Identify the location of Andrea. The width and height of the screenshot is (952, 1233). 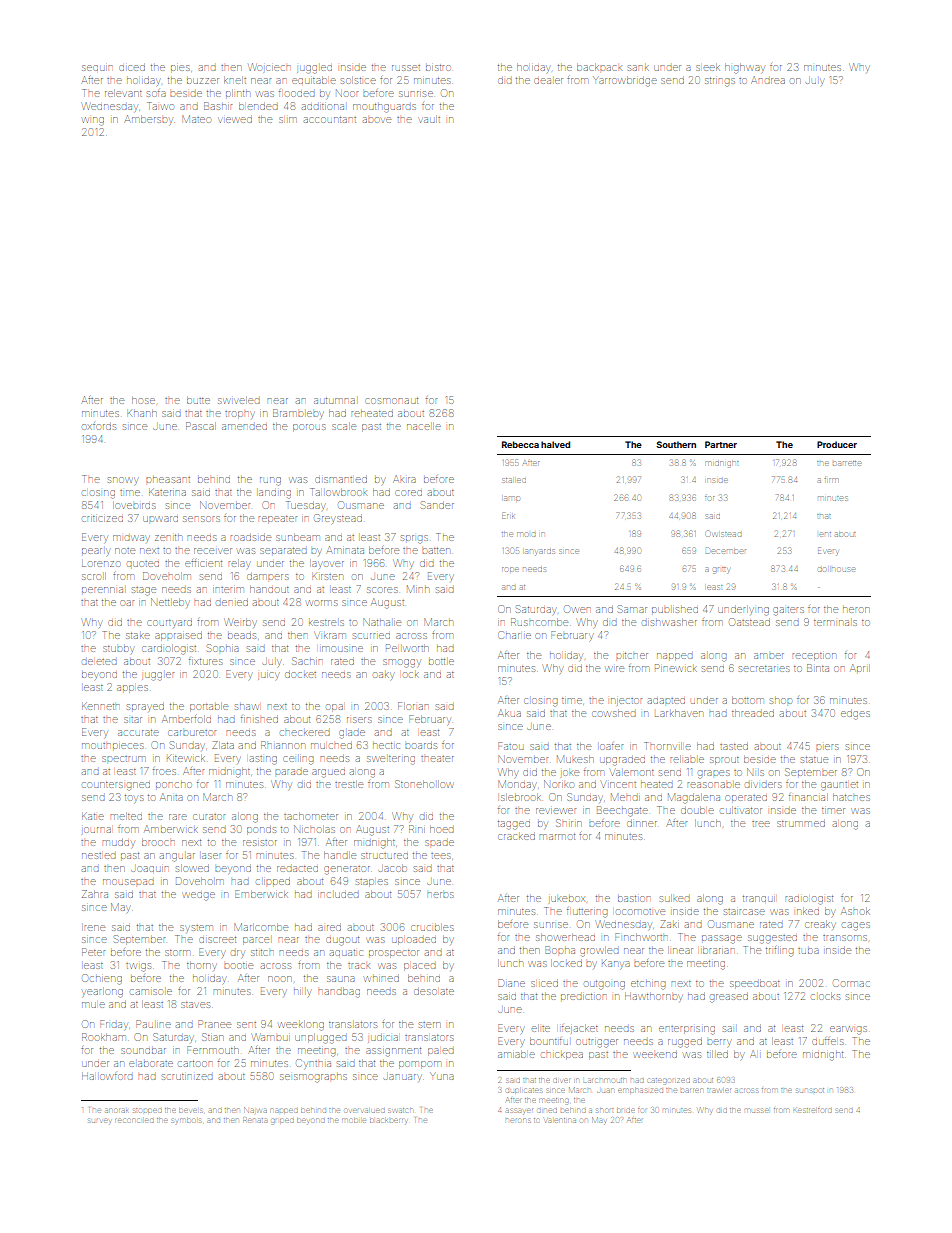
(768, 80).
